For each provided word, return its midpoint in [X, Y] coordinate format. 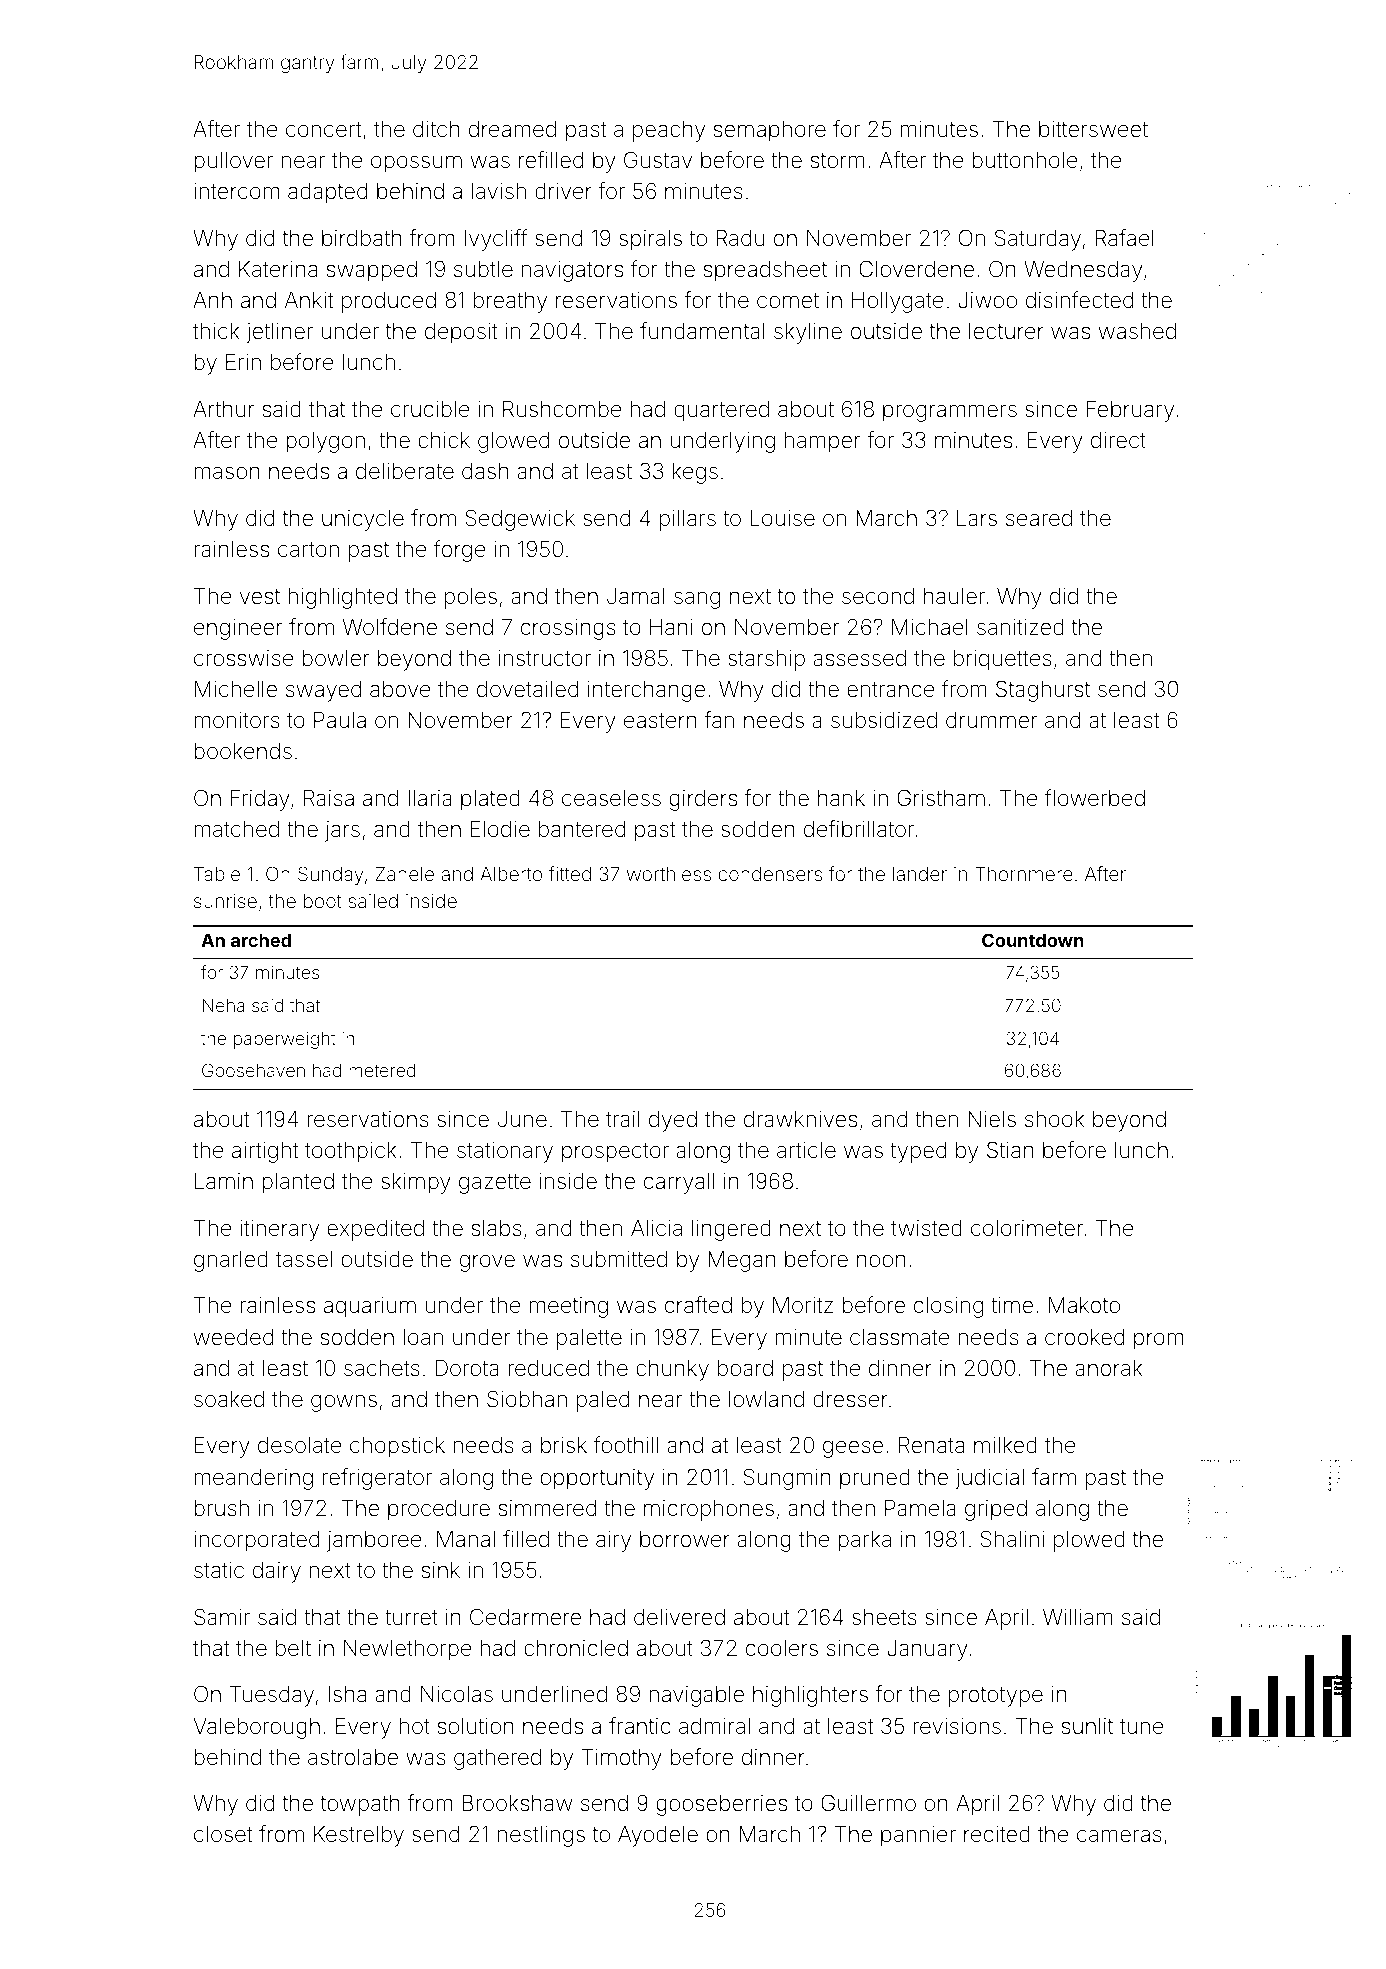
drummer [991, 720]
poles [471, 598]
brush [221, 1508]
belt [293, 1648]
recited [997, 1834]
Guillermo [868, 1802]
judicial [989, 1479]
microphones [709, 1510]
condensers [770, 874]
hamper [822, 442]
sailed [373, 901]
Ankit [309, 300]
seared [1039, 518]
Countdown [1032, 940]
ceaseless [611, 798]
